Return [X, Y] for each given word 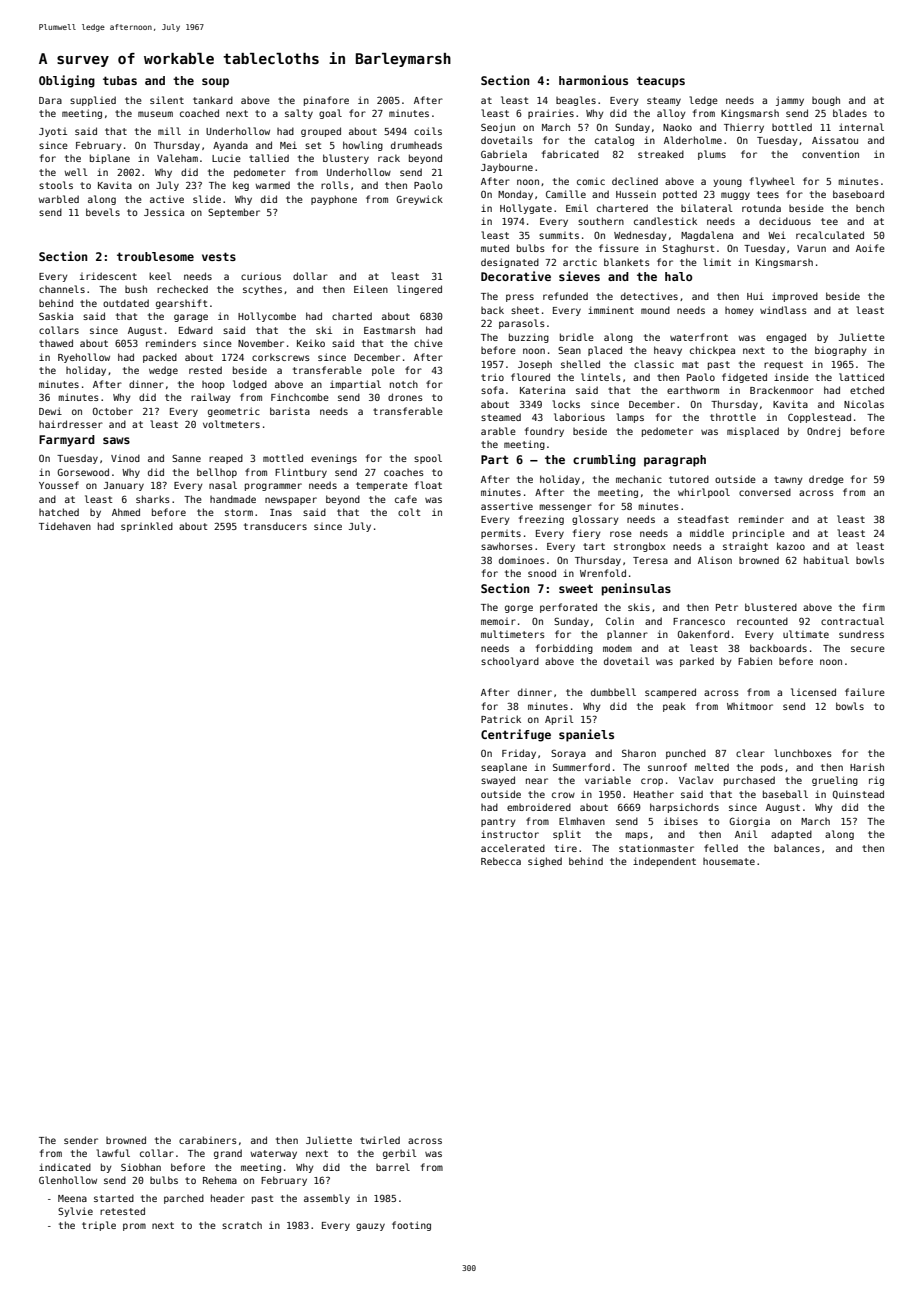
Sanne [186, 458]
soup [215, 83]
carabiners [208, 1140]
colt [409, 512]
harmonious [593, 80]
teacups [661, 82]
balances [797, 848]
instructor [510, 834]
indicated [65, 1167]
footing [411, 1226]
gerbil [399, 1154]
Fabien [755, 661]
